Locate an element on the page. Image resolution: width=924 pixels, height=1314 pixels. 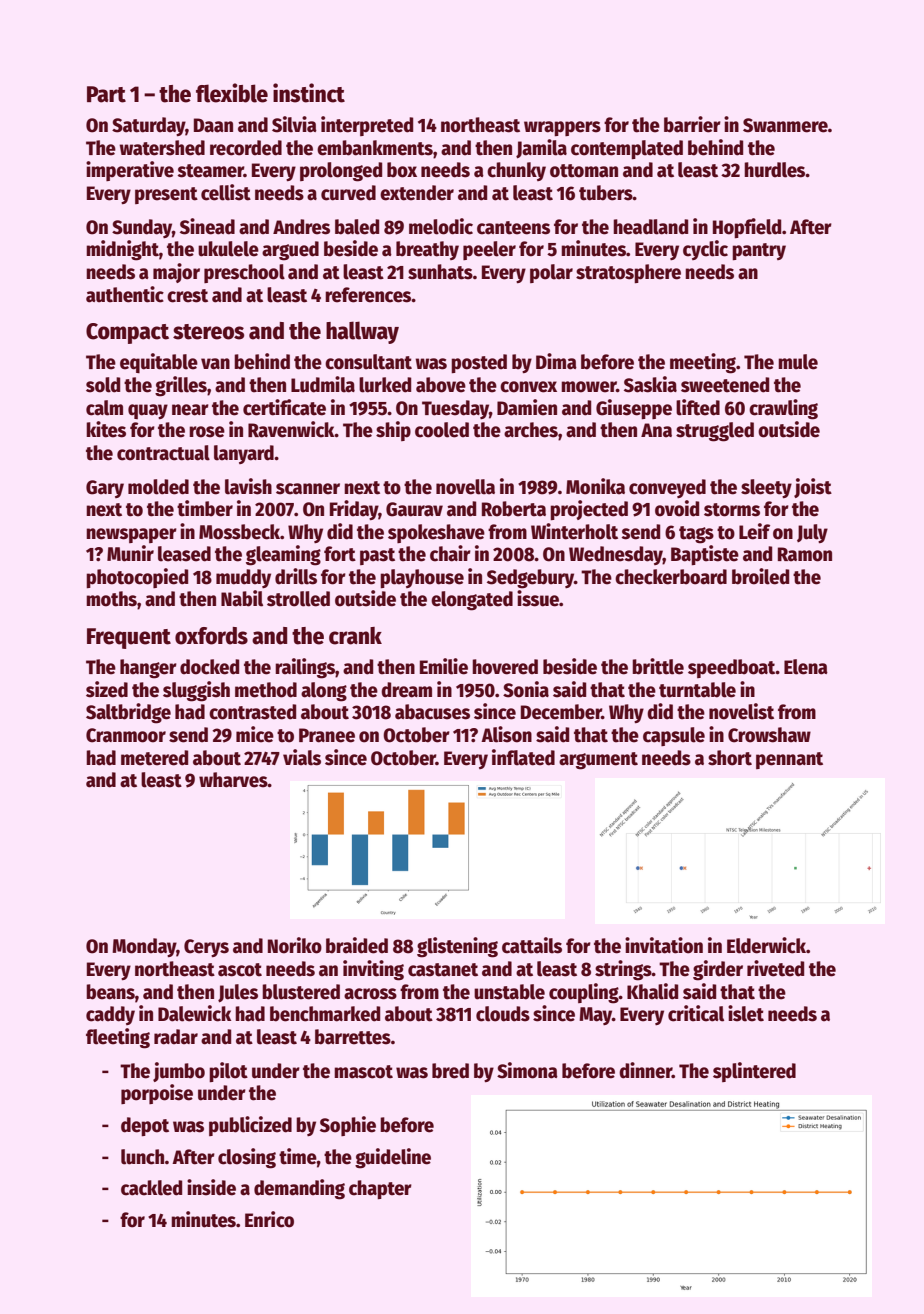
splintered is located at coordinates (754, 1072).
